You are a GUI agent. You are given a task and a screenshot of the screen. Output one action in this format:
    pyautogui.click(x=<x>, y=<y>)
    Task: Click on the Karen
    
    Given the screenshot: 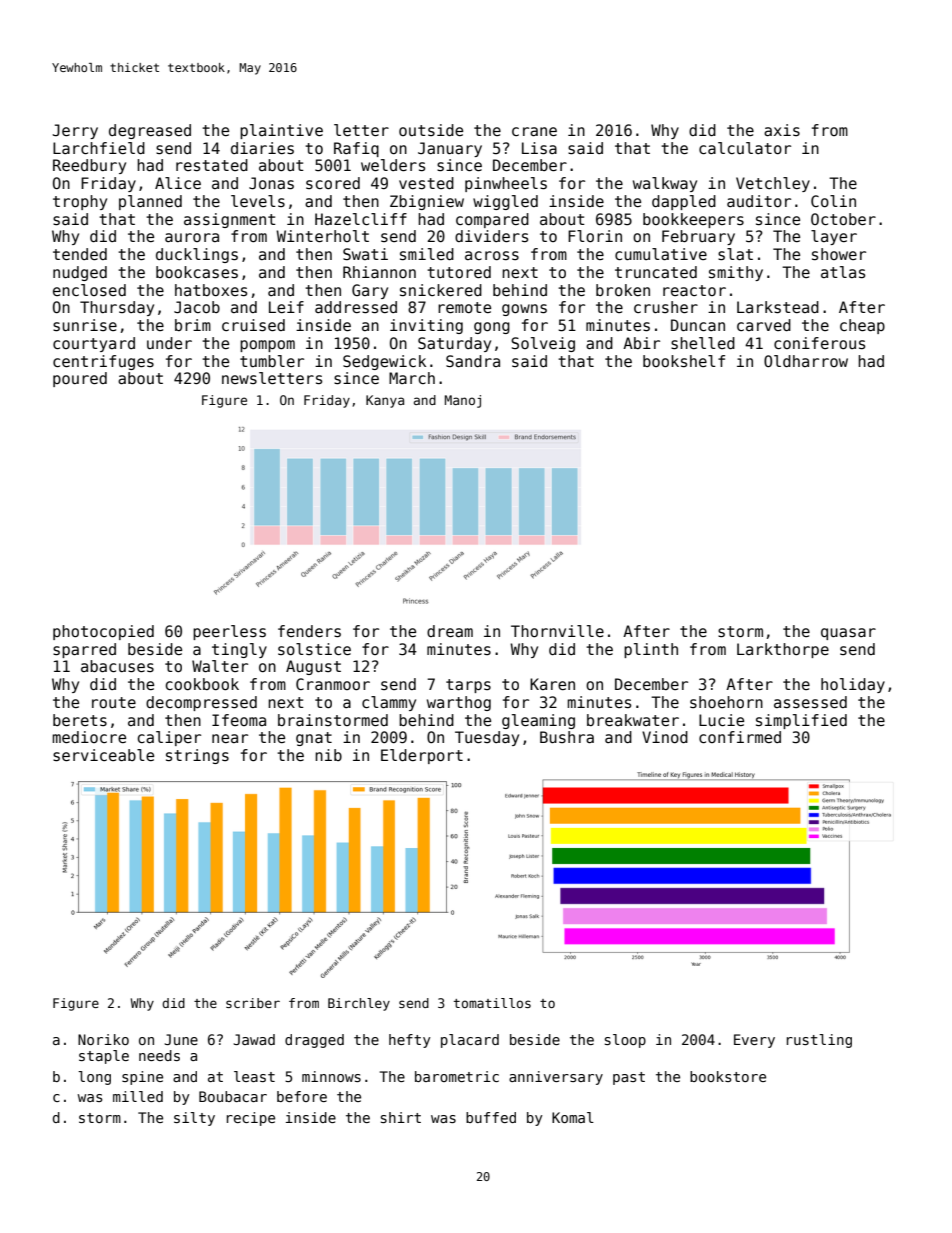 What is the action you would take?
    pyautogui.click(x=552, y=684)
